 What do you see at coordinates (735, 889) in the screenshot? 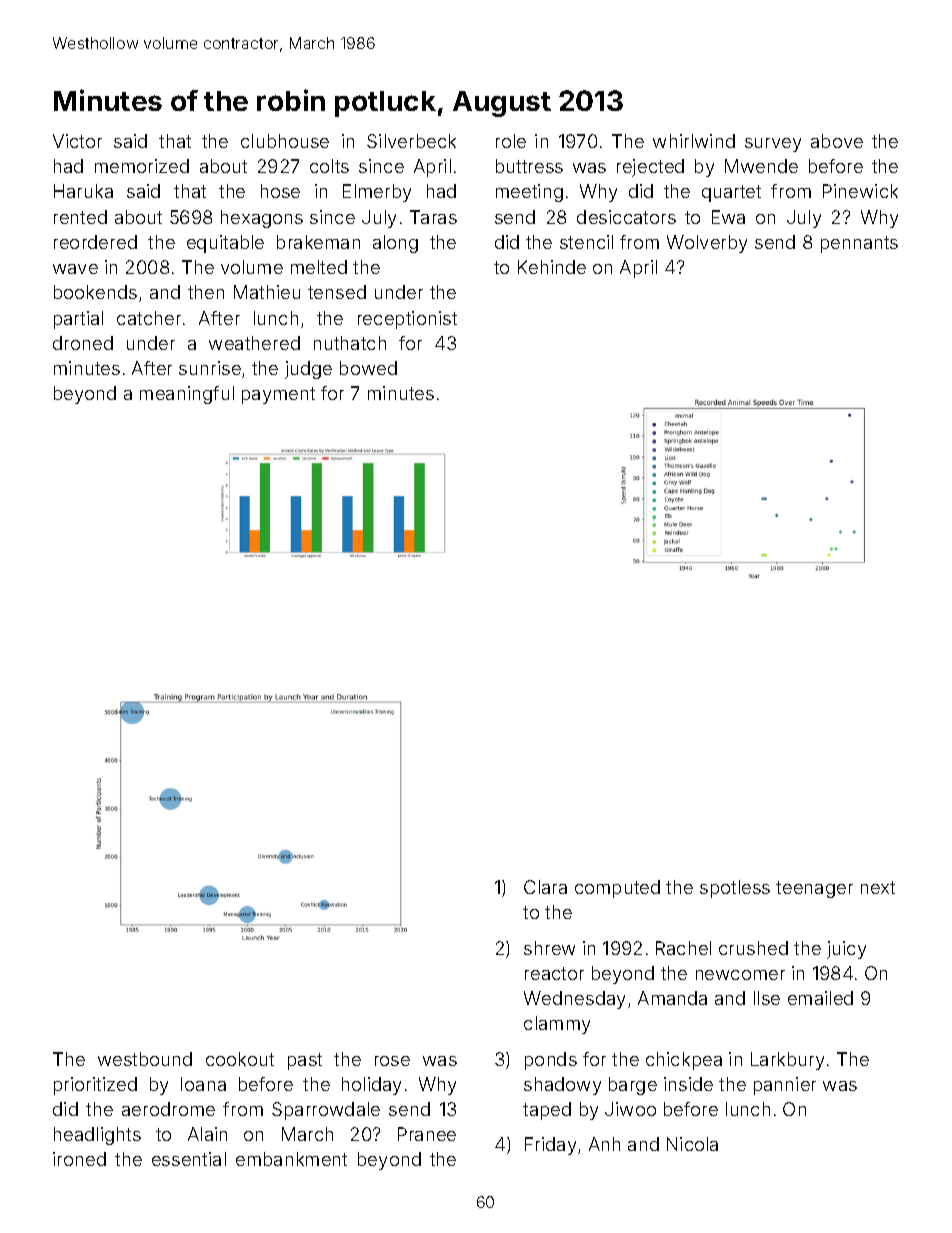
I see `spotless` at bounding box center [735, 889].
